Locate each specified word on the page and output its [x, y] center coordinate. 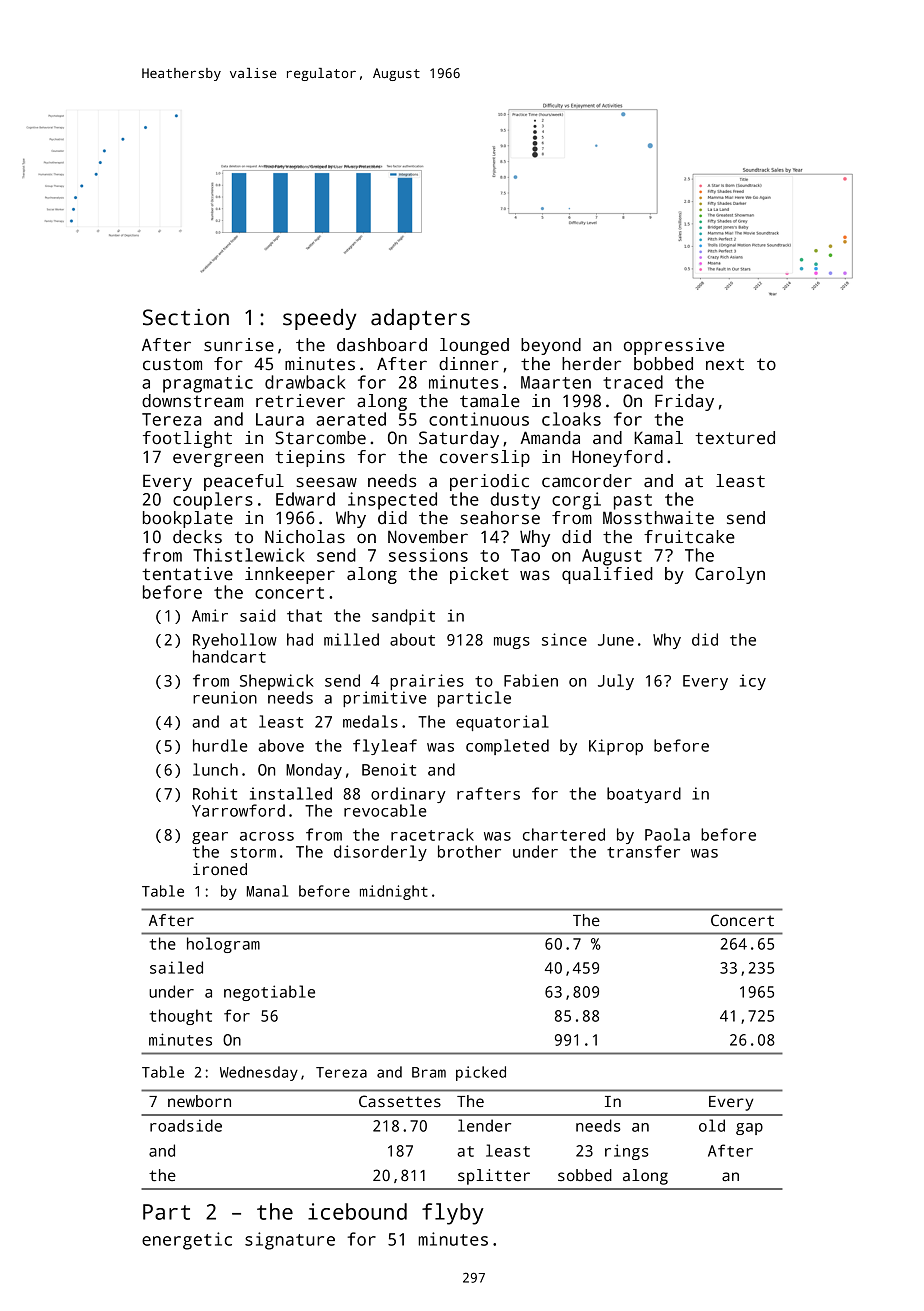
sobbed [585, 1175]
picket [479, 575]
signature [290, 1241]
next [725, 364]
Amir [210, 615]
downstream [192, 401]
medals [370, 721]
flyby [453, 1214]
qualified [607, 575]
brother [469, 851]
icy [753, 682]
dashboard [382, 345]
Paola [667, 834]
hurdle [220, 745]
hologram [223, 945]
